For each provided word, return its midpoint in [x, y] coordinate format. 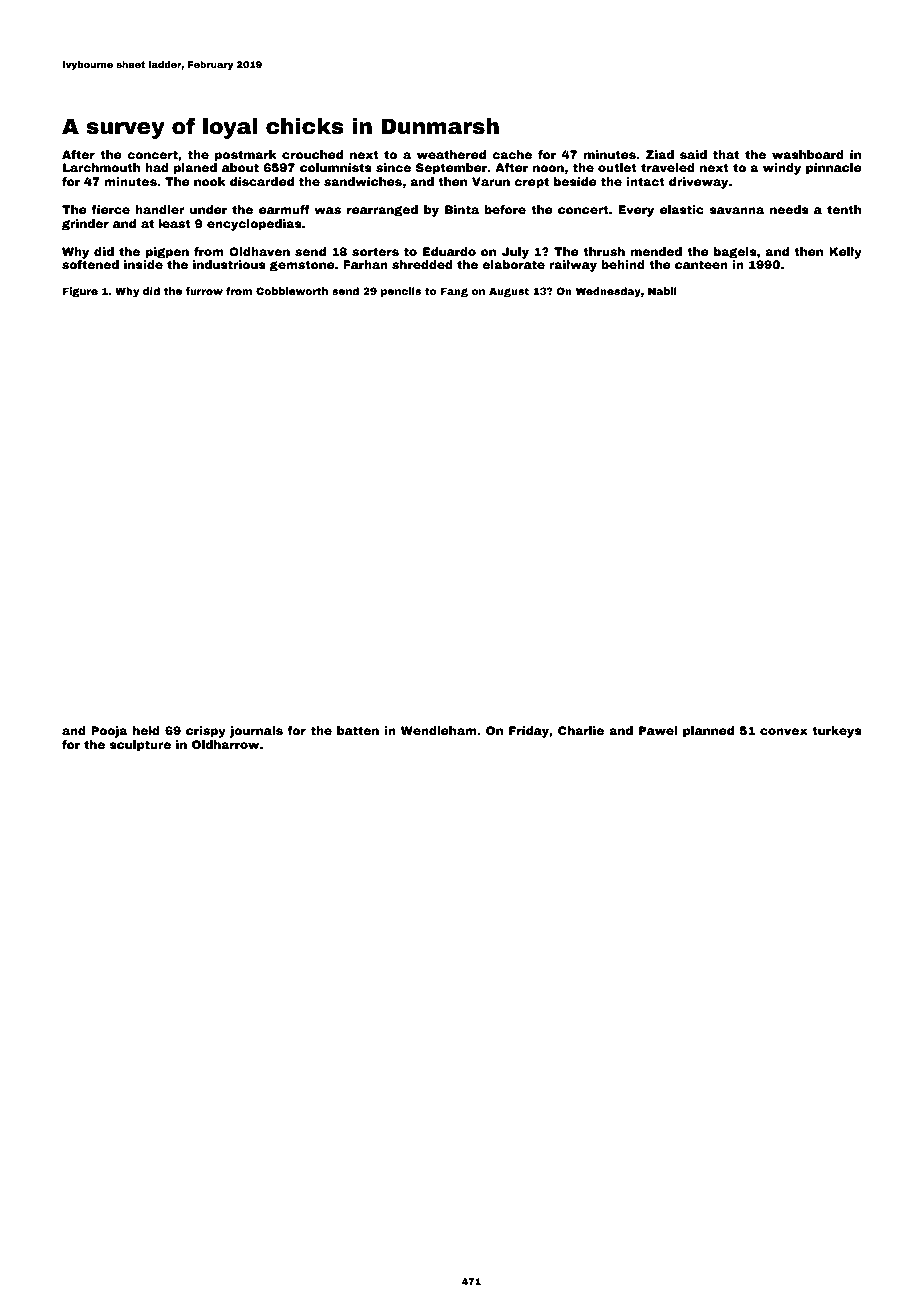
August [509, 292]
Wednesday [608, 292]
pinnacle [834, 169]
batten [358, 730]
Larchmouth [101, 167]
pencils [401, 292]
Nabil [662, 291]
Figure [80, 292]
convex [784, 731]
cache [512, 154]
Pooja [109, 732]
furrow [204, 291]
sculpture [140, 746]
